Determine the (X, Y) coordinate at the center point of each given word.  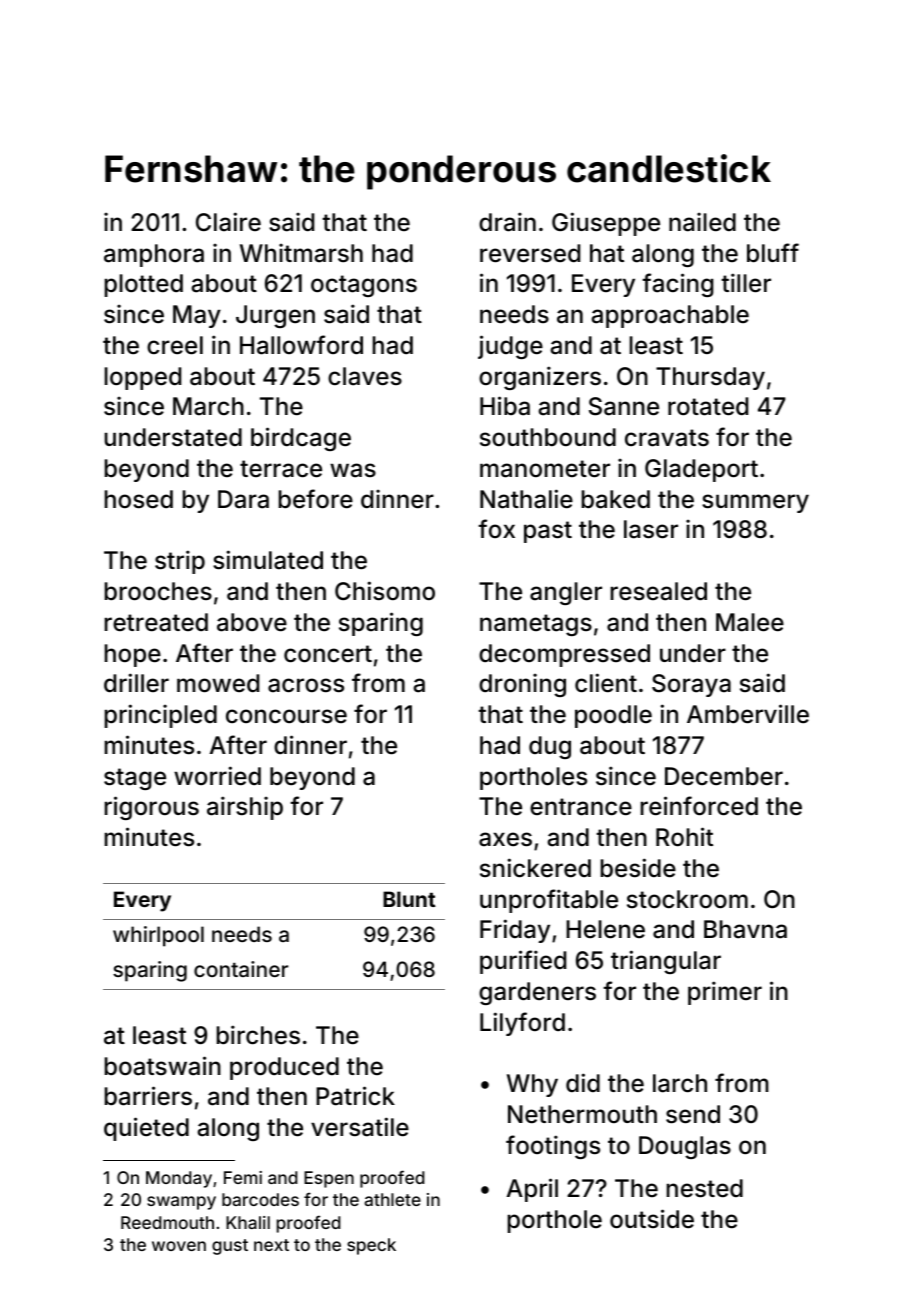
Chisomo (385, 591)
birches (258, 1035)
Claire (228, 222)
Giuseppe (606, 224)
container (241, 969)
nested (704, 1188)
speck (371, 1246)
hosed (138, 499)
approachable (670, 316)
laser (651, 529)
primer (725, 993)
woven (179, 1246)
